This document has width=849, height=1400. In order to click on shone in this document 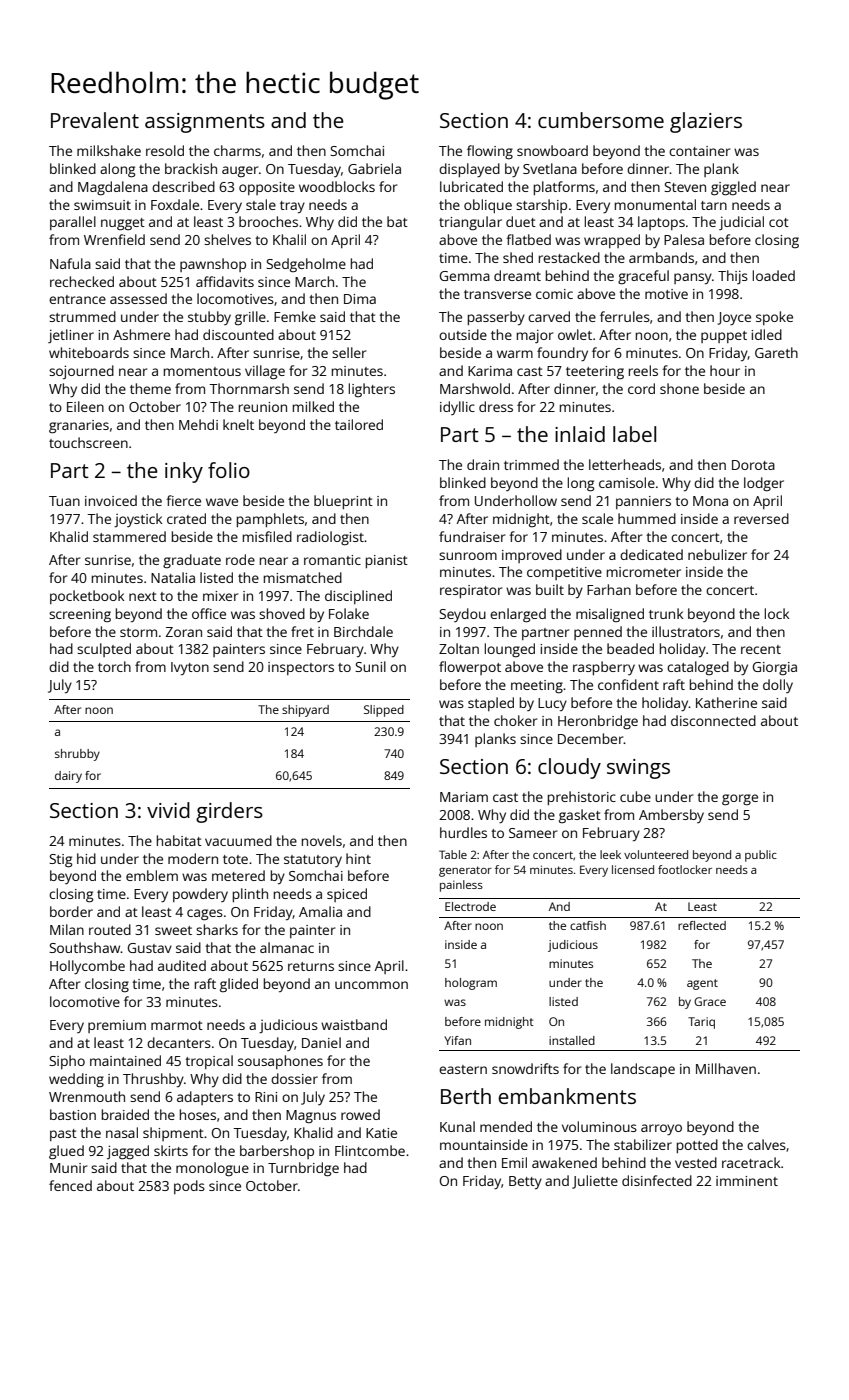, I will do `click(679, 388)`.
